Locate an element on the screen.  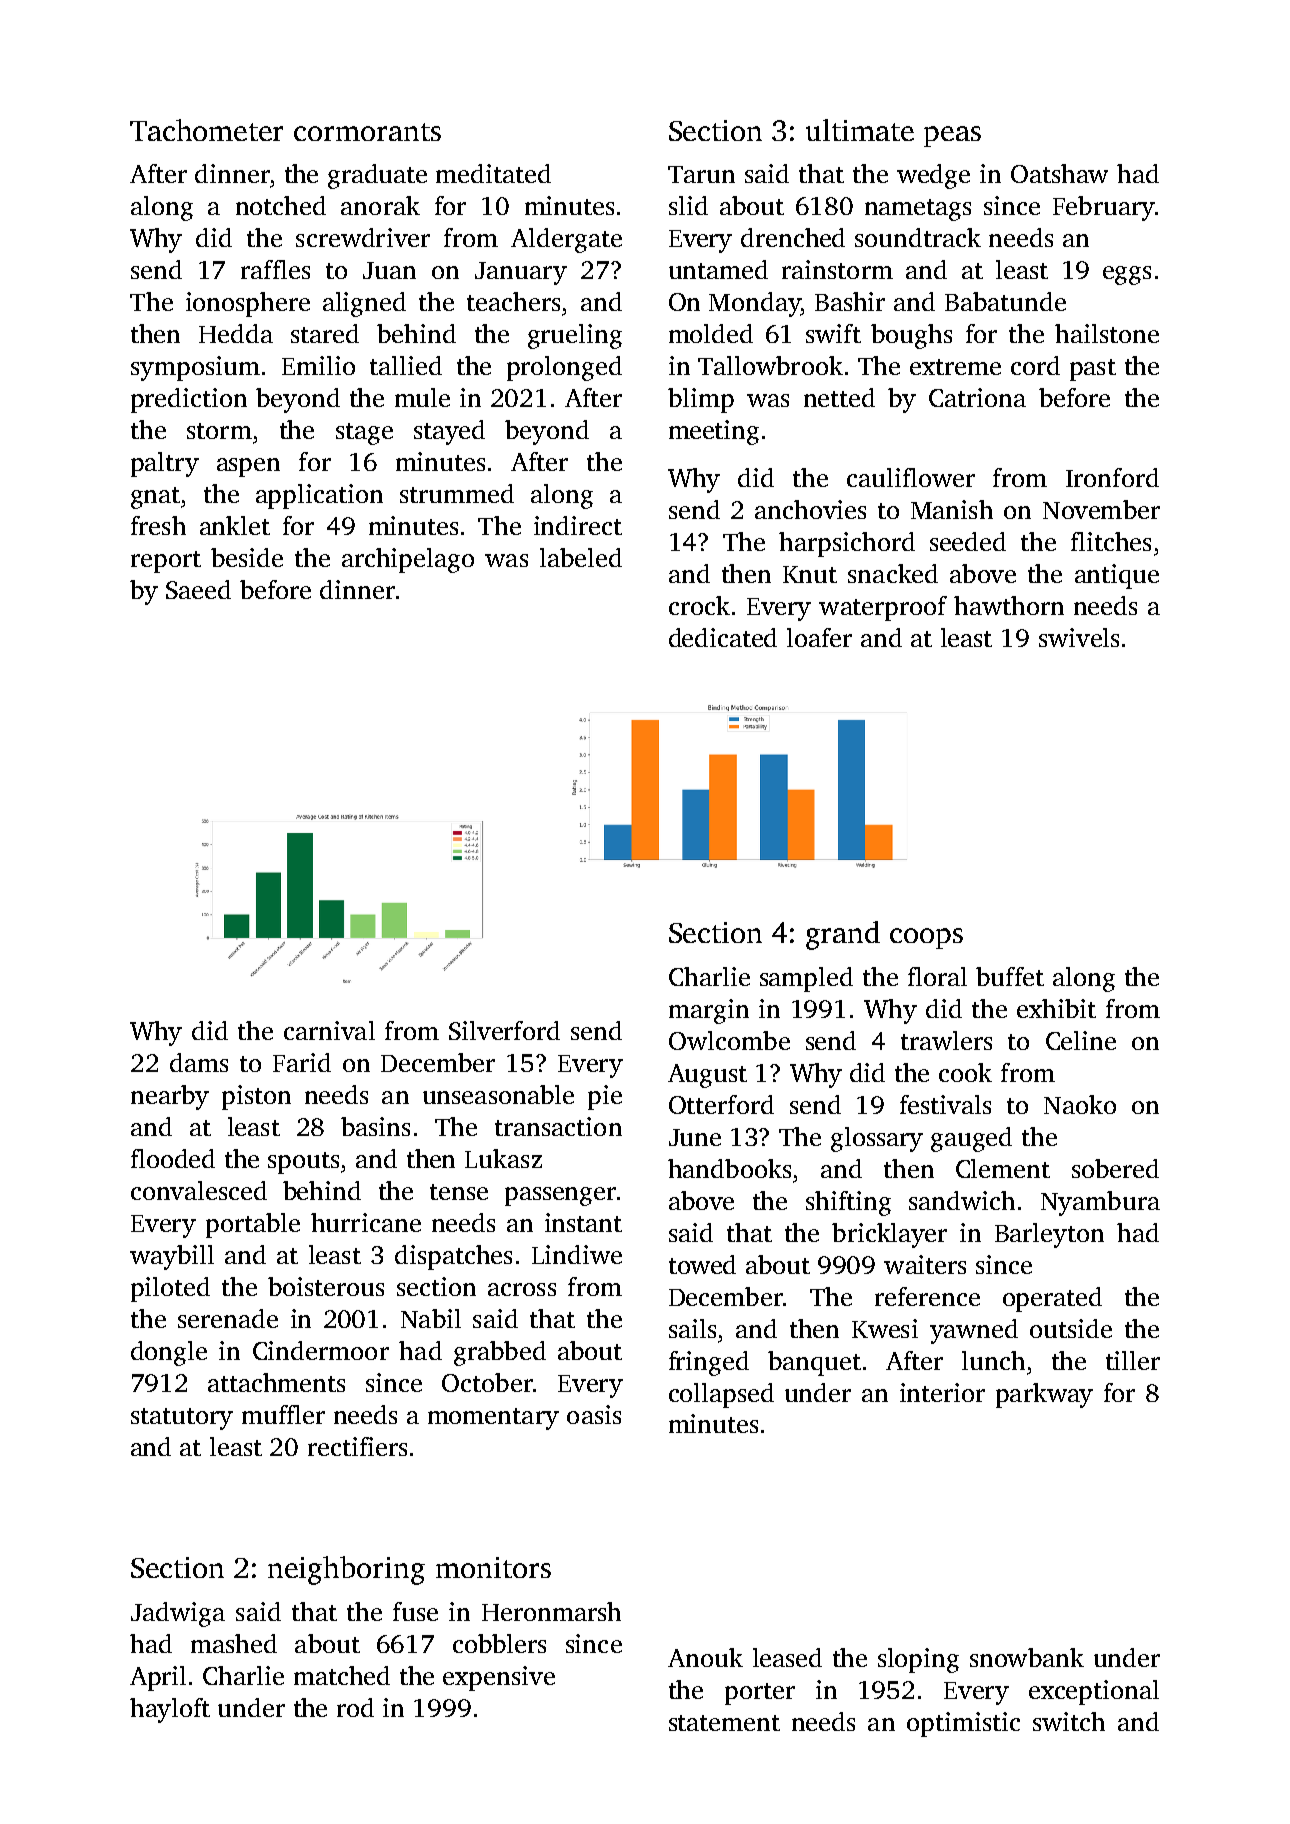
shifting is located at coordinates (848, 1203).
